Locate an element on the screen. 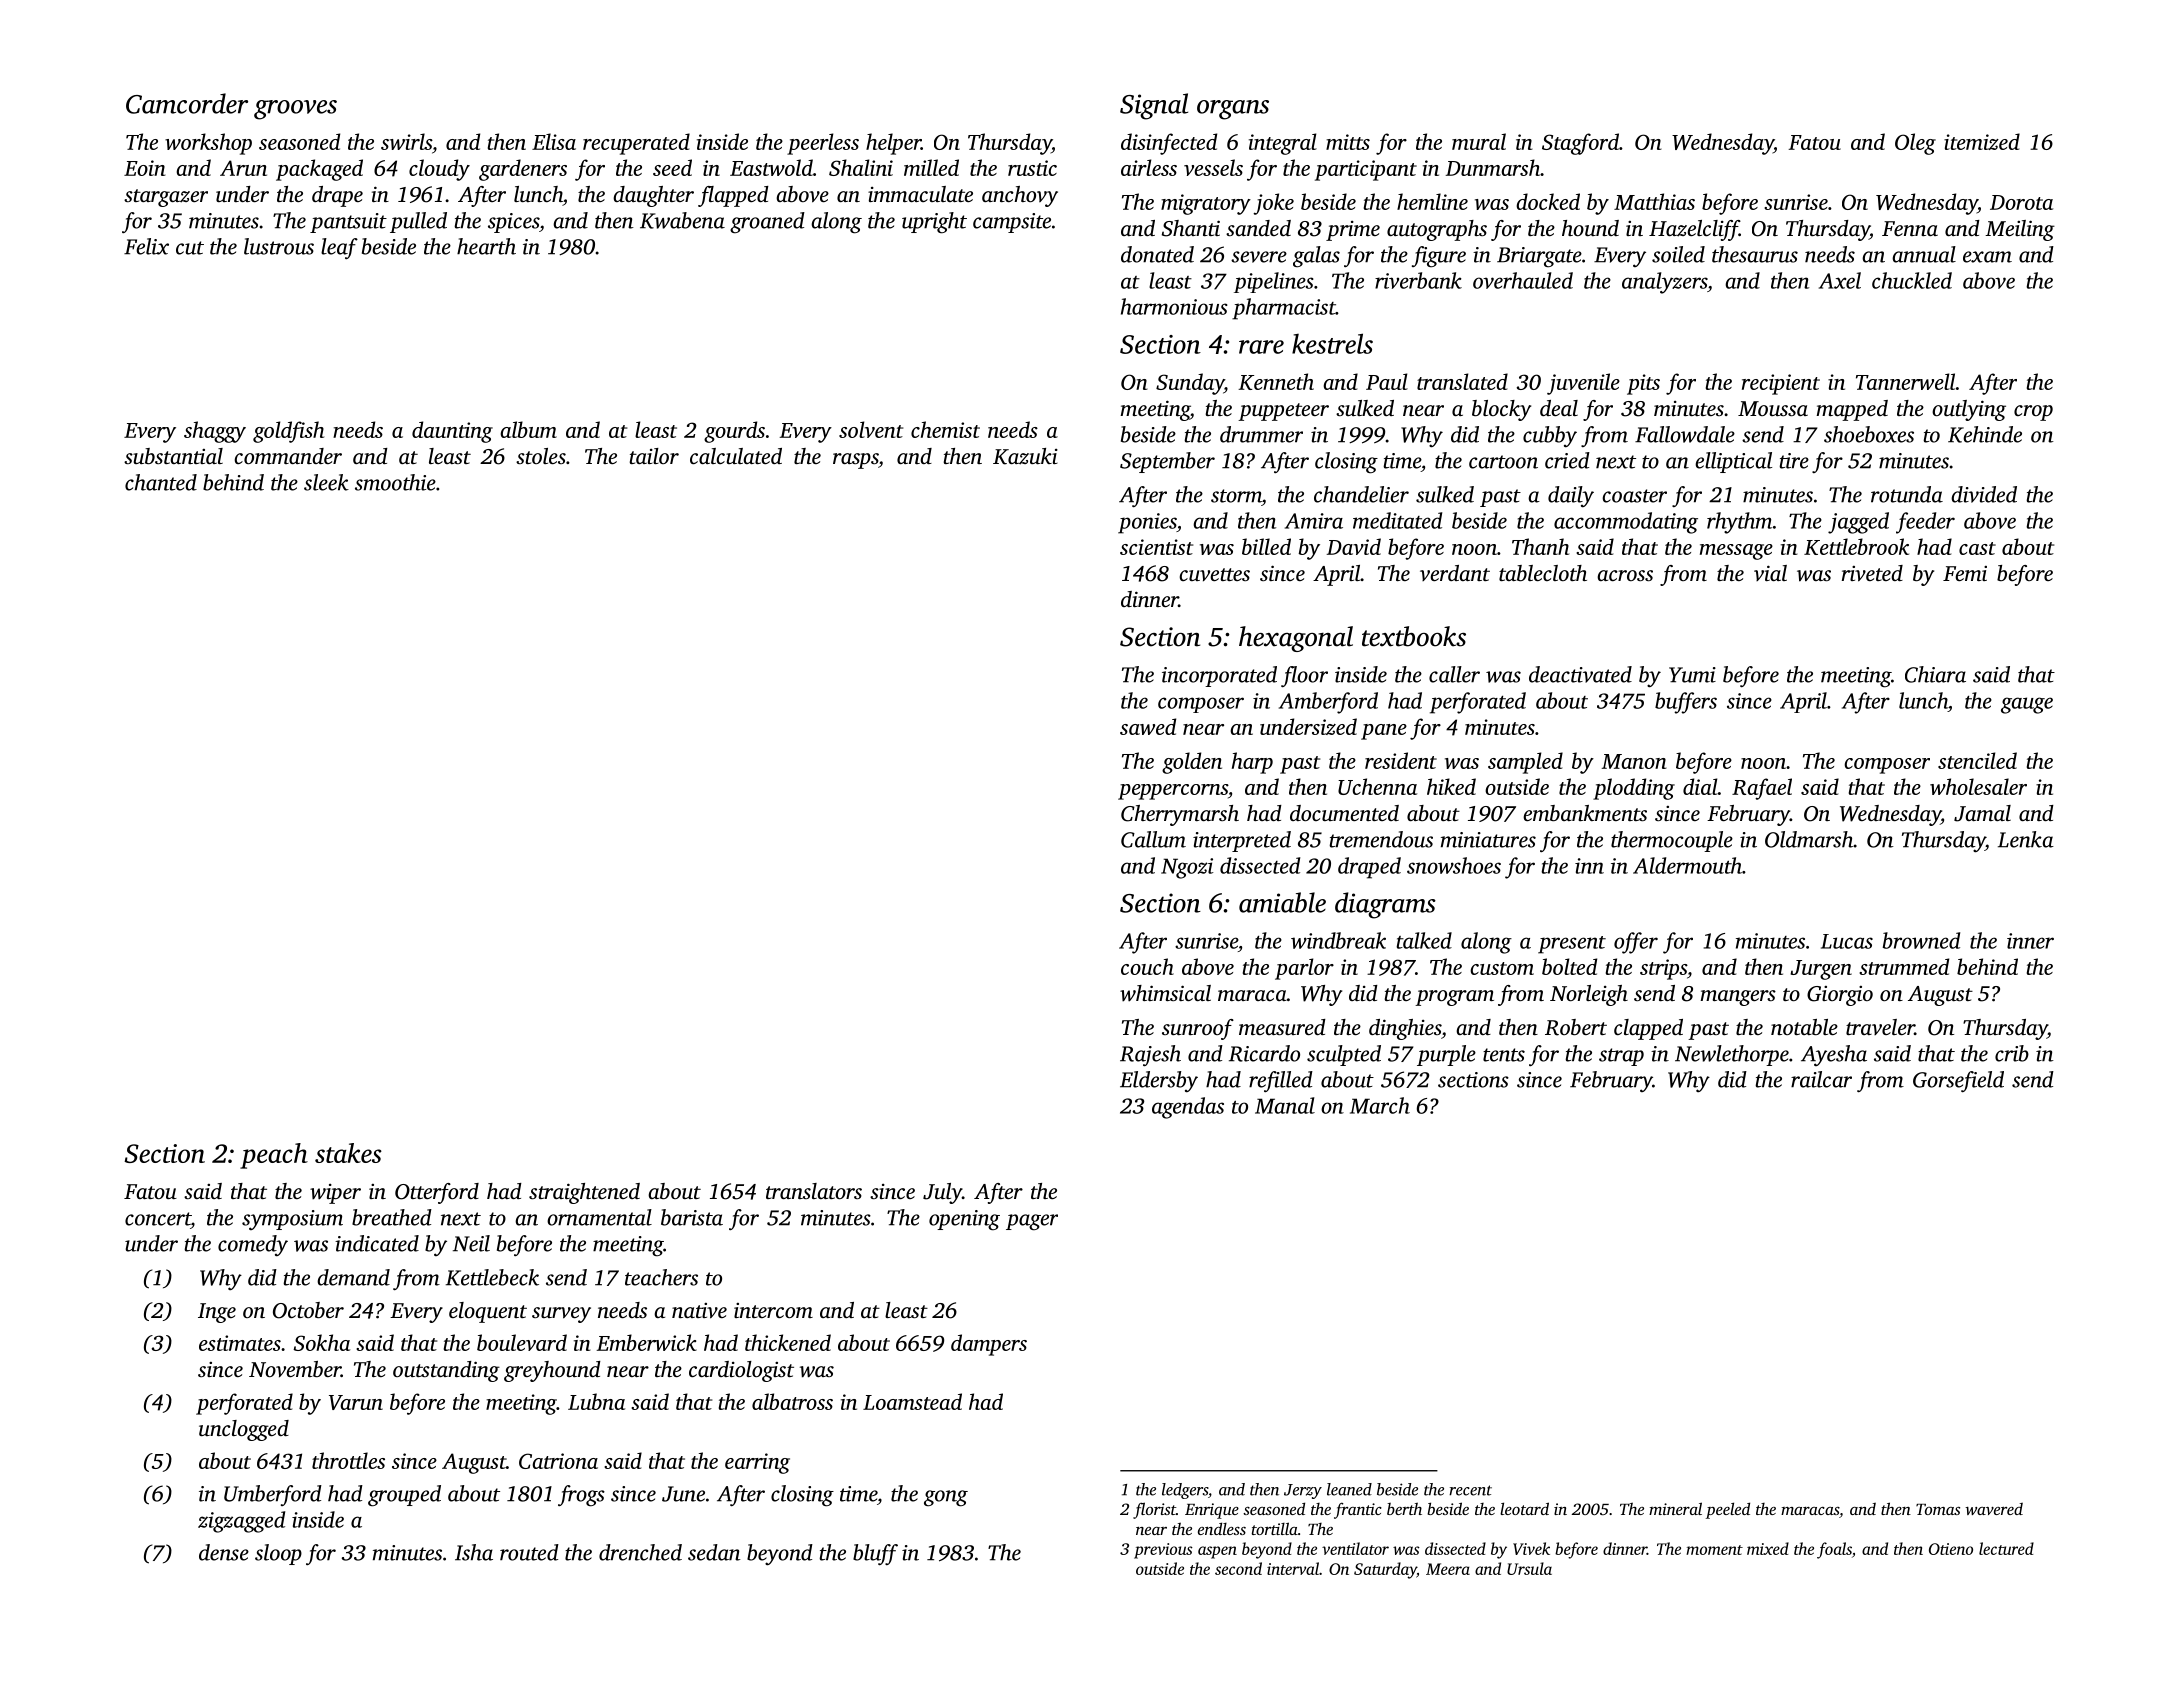 This screenshot has height=1683, width=2178. Camcorder is located at coordinates (187, 103).
